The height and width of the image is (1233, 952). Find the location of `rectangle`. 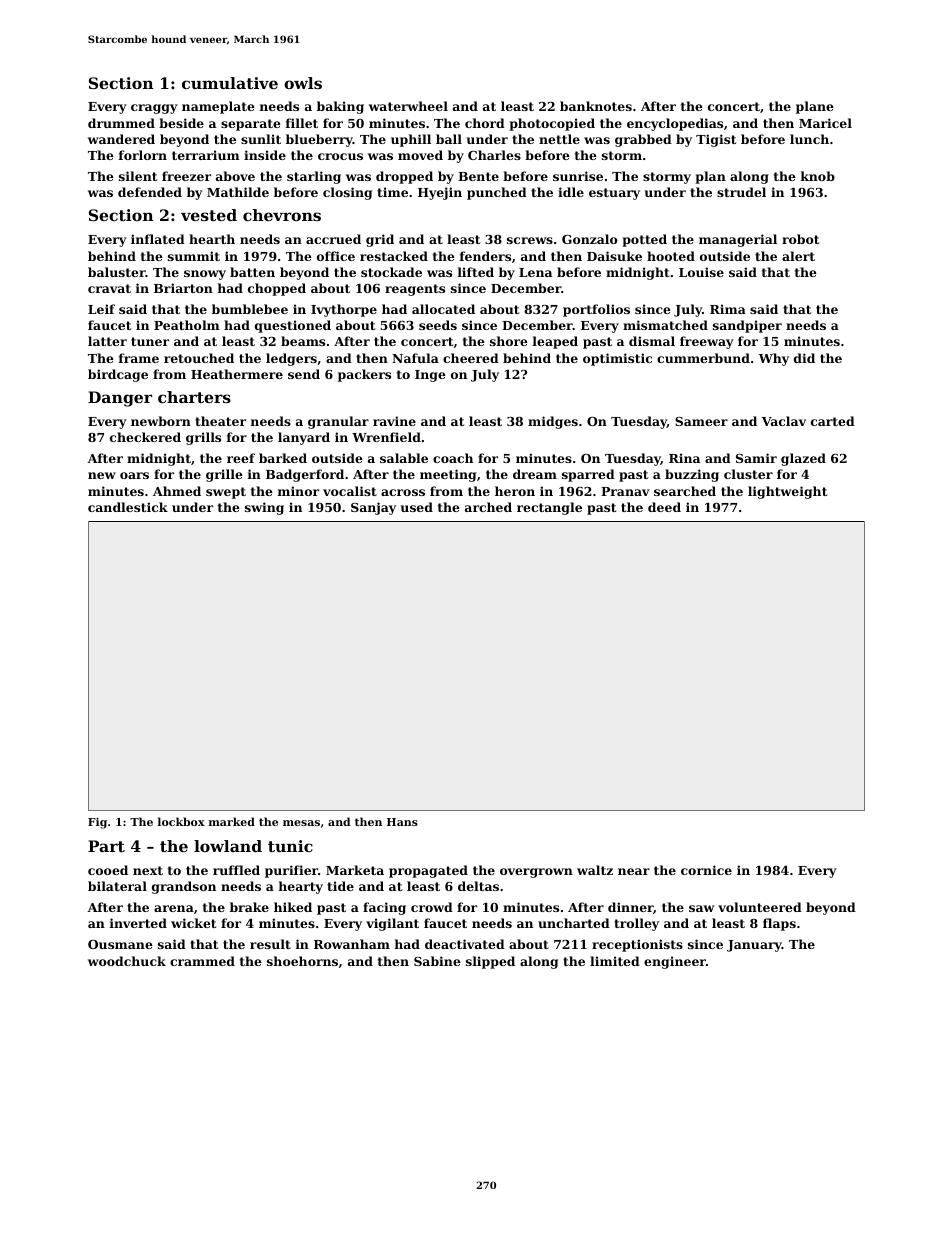

rectangle is located at coordinates (549, 508).
